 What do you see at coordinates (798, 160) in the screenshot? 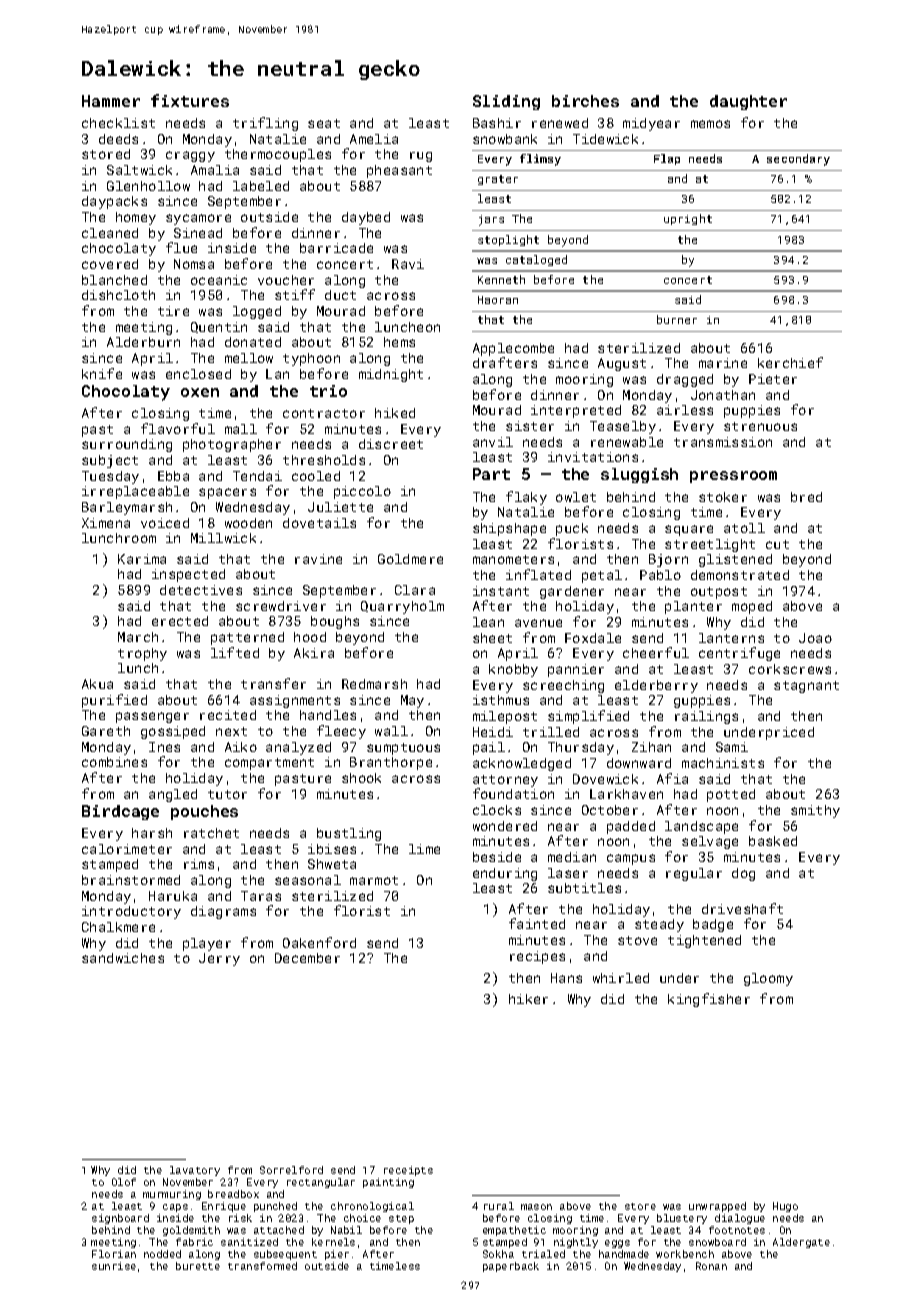
I see `secondary` at bounding box center [798, 160].
